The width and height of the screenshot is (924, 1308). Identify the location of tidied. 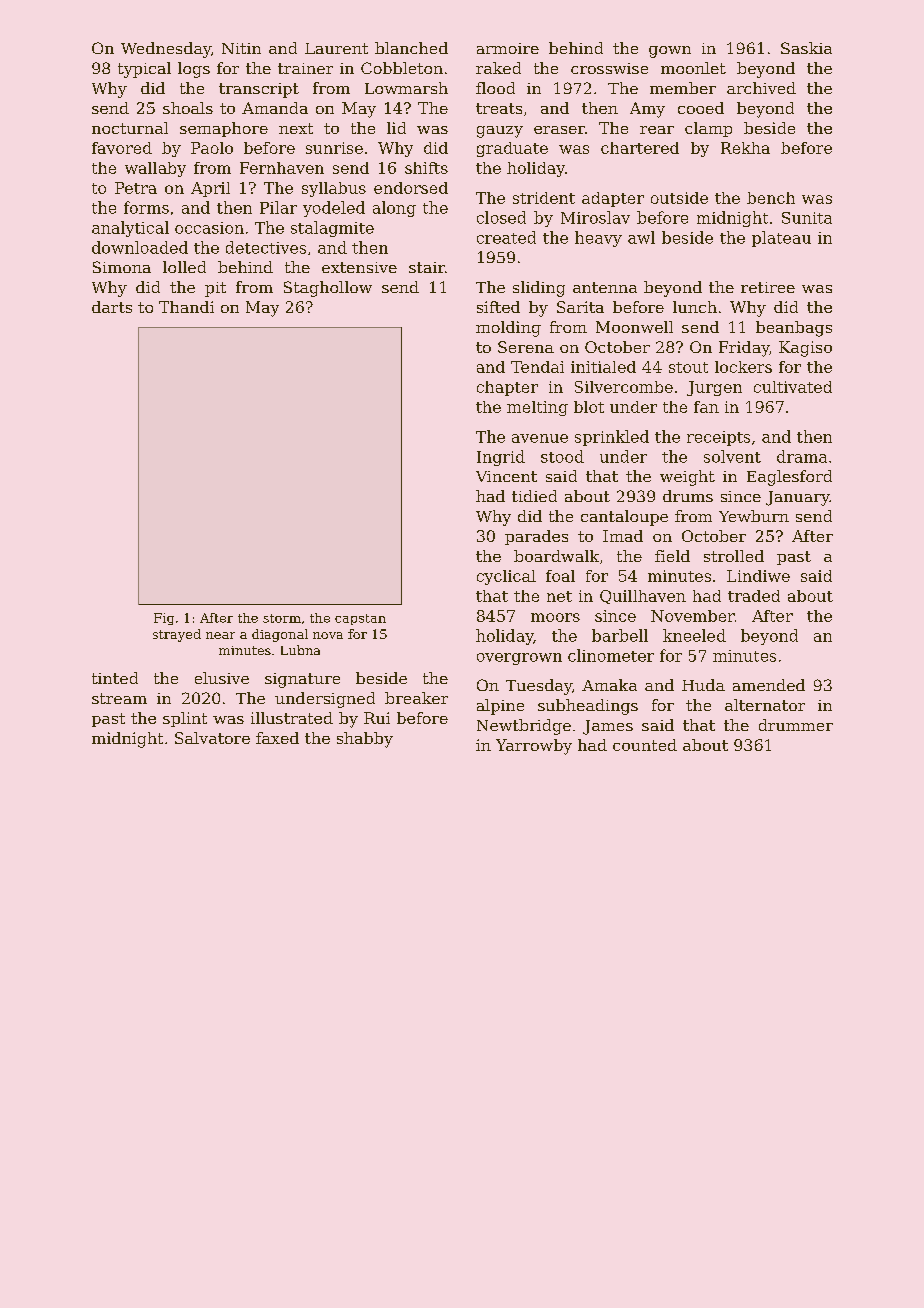
(534, 496).
